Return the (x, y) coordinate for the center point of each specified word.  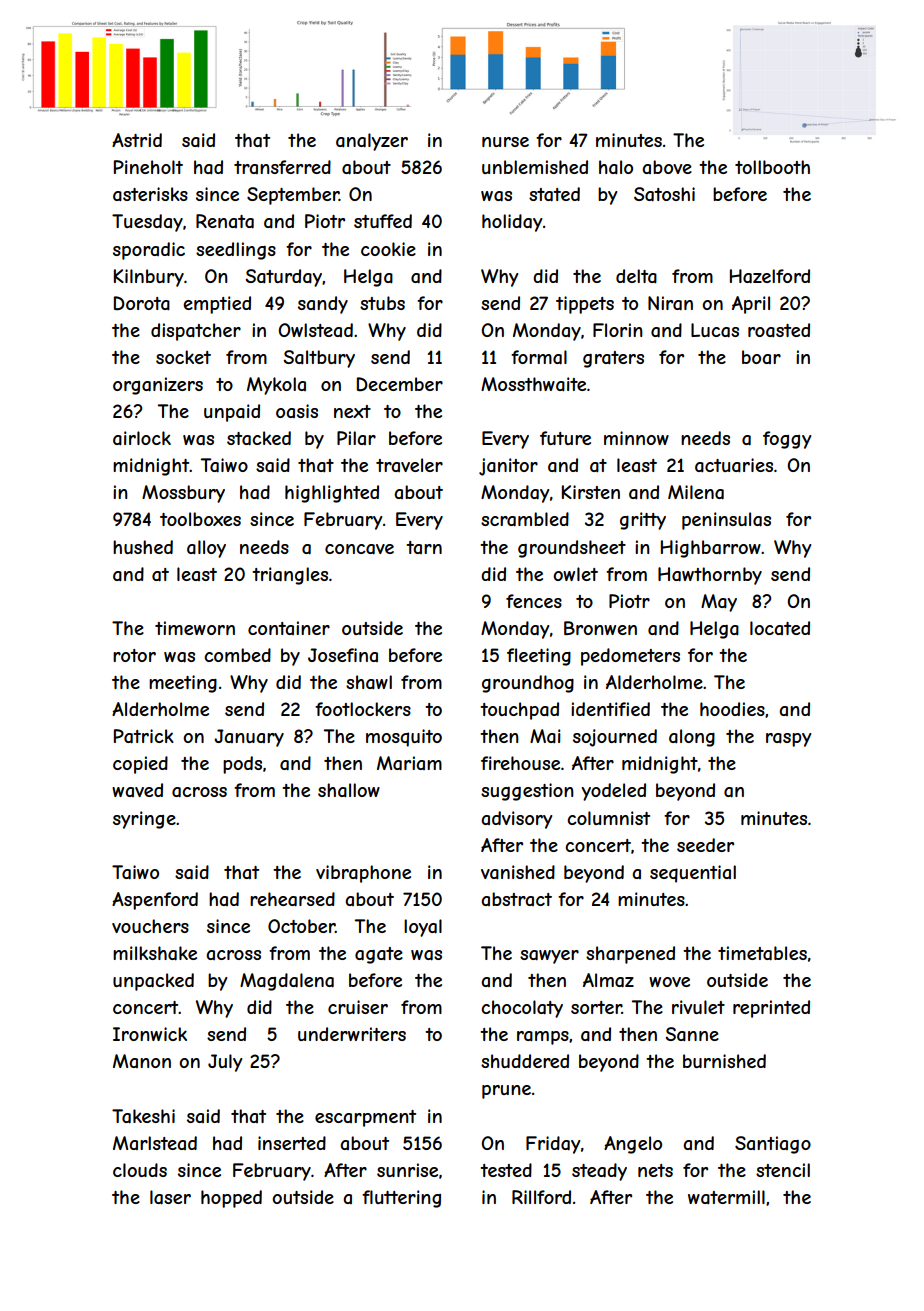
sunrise (407, 1170)
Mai (545, 736)
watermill (726, 1197)
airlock (142, 438)
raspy (788, 740)
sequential (693, 874)
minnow (636, 438)
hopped (231, 1199)
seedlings (236, 251)
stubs (382, 303)
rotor (134, 655)
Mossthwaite (533, 384)
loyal (423, 928)
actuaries (734, 465)
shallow (349, 790)
